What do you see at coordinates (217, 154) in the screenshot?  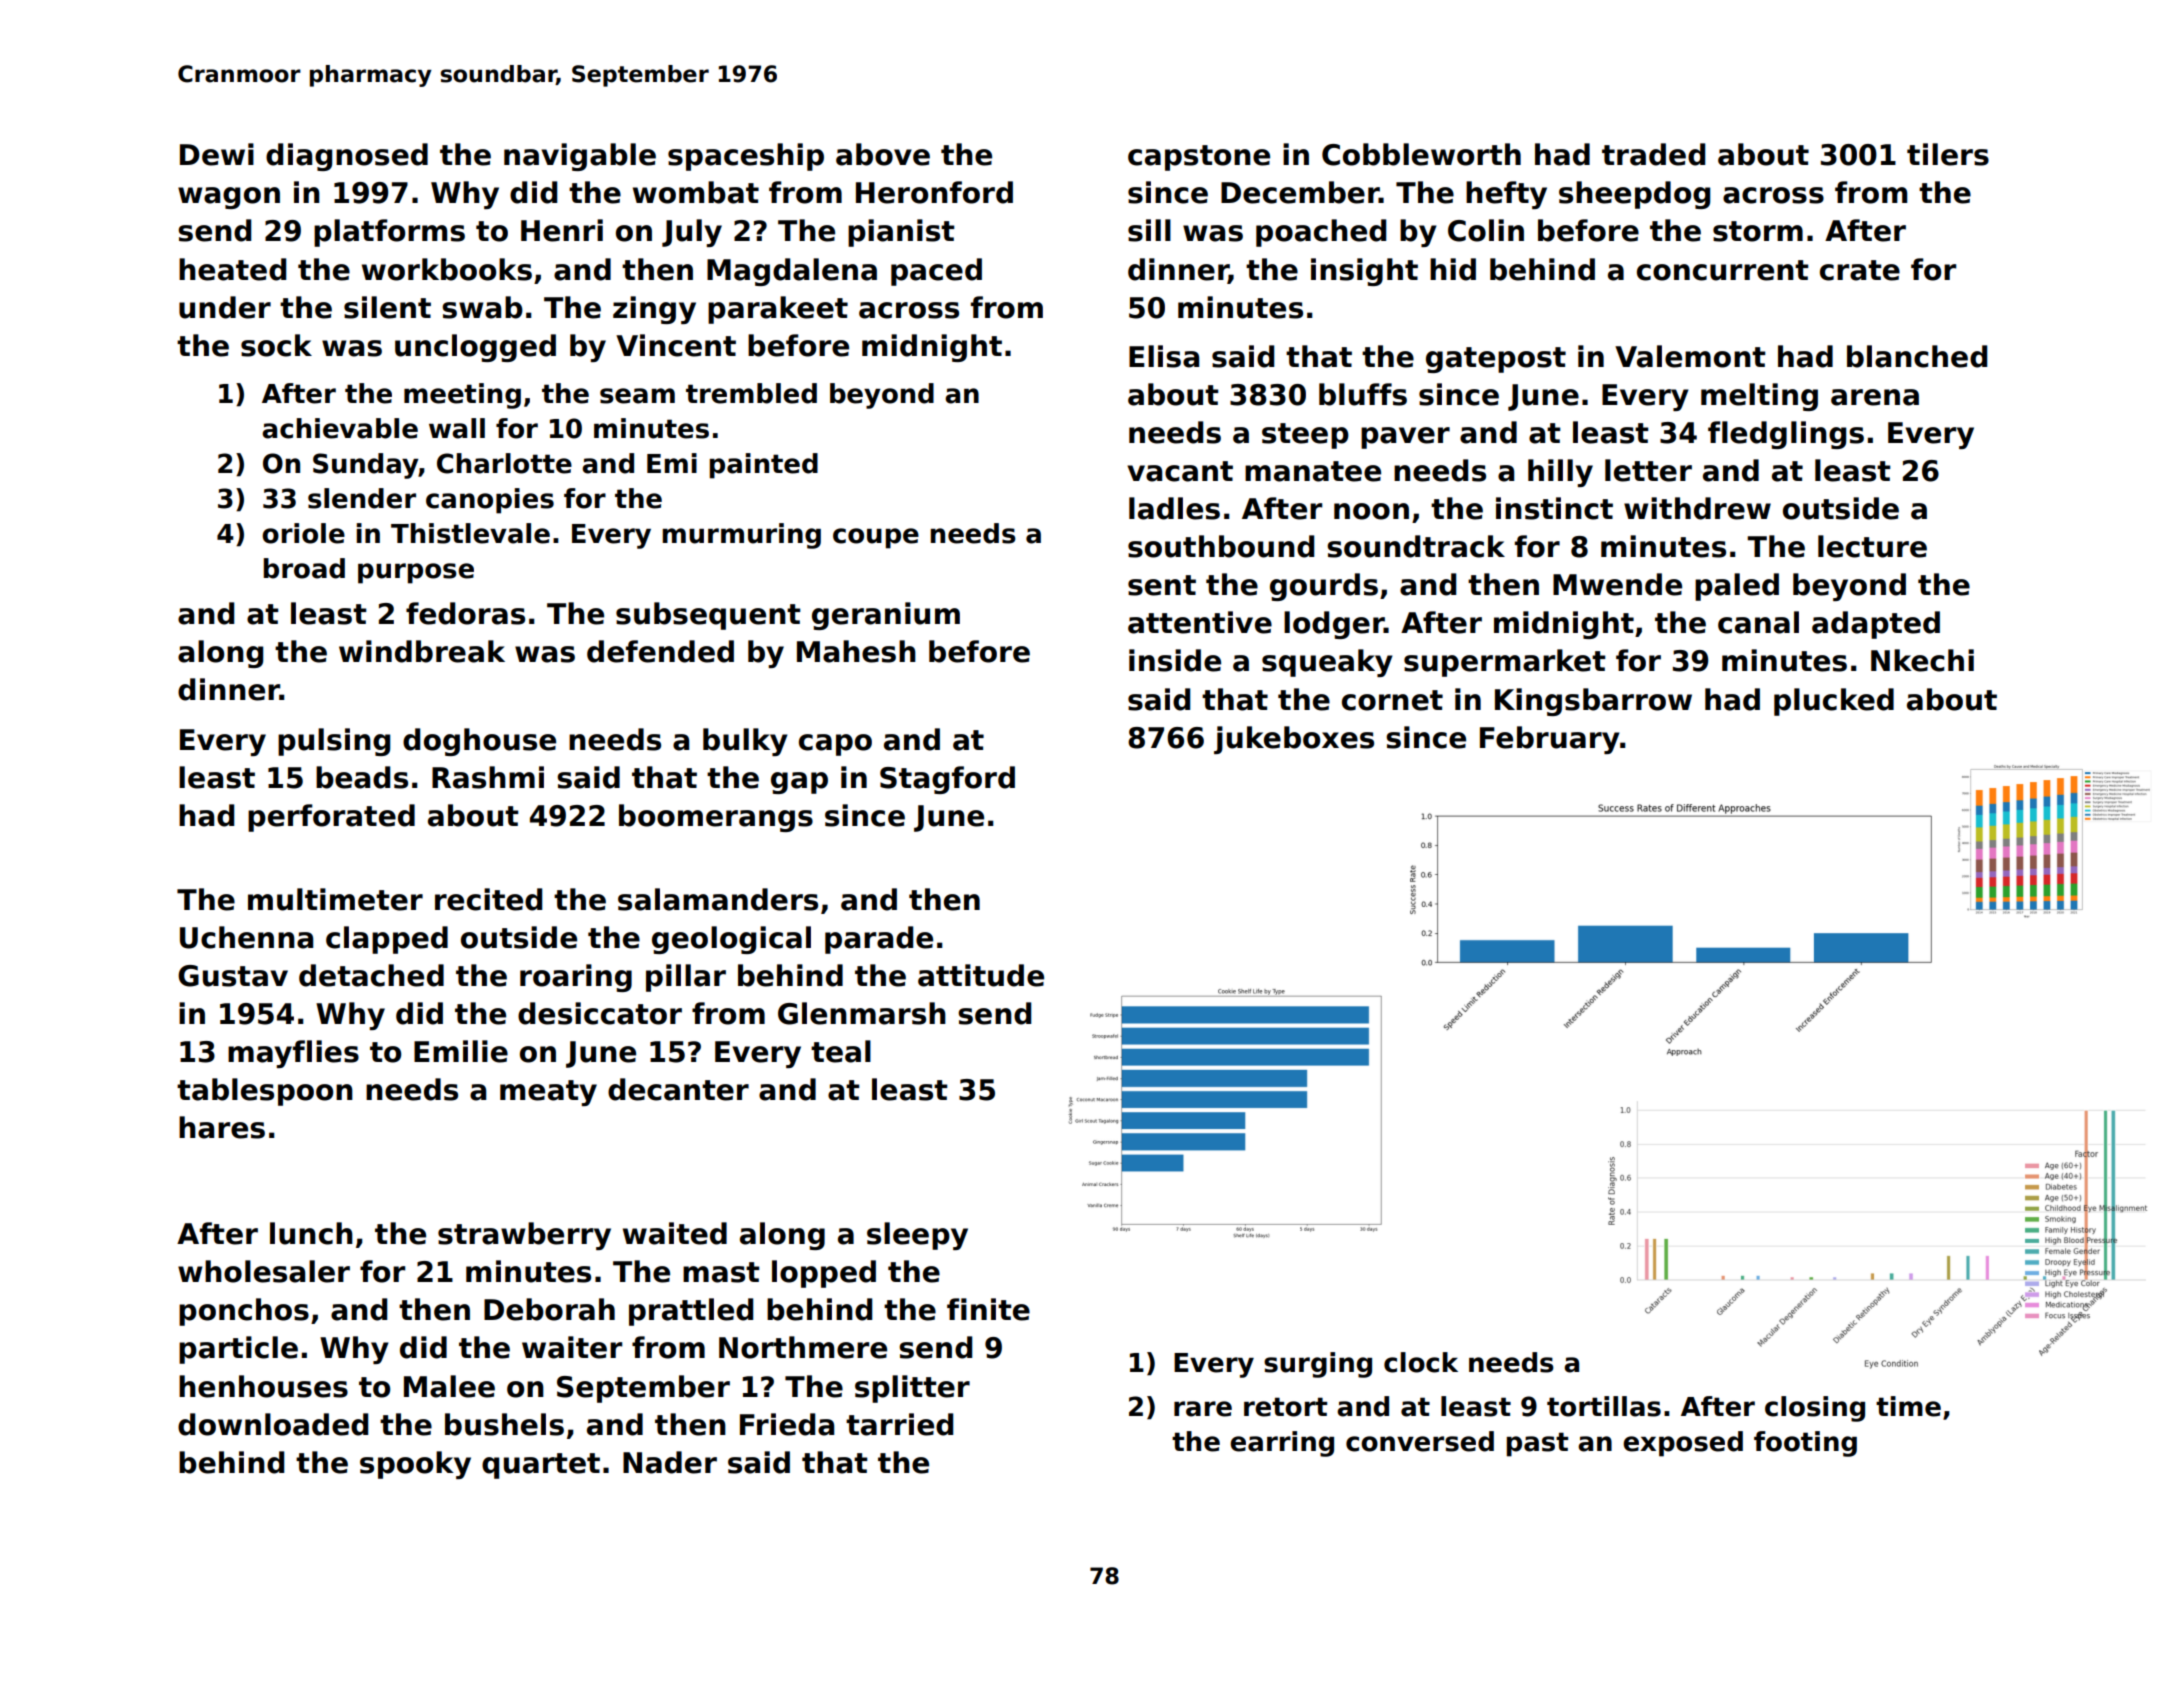 I see `Dewi` at bounding box center [217, 154].
